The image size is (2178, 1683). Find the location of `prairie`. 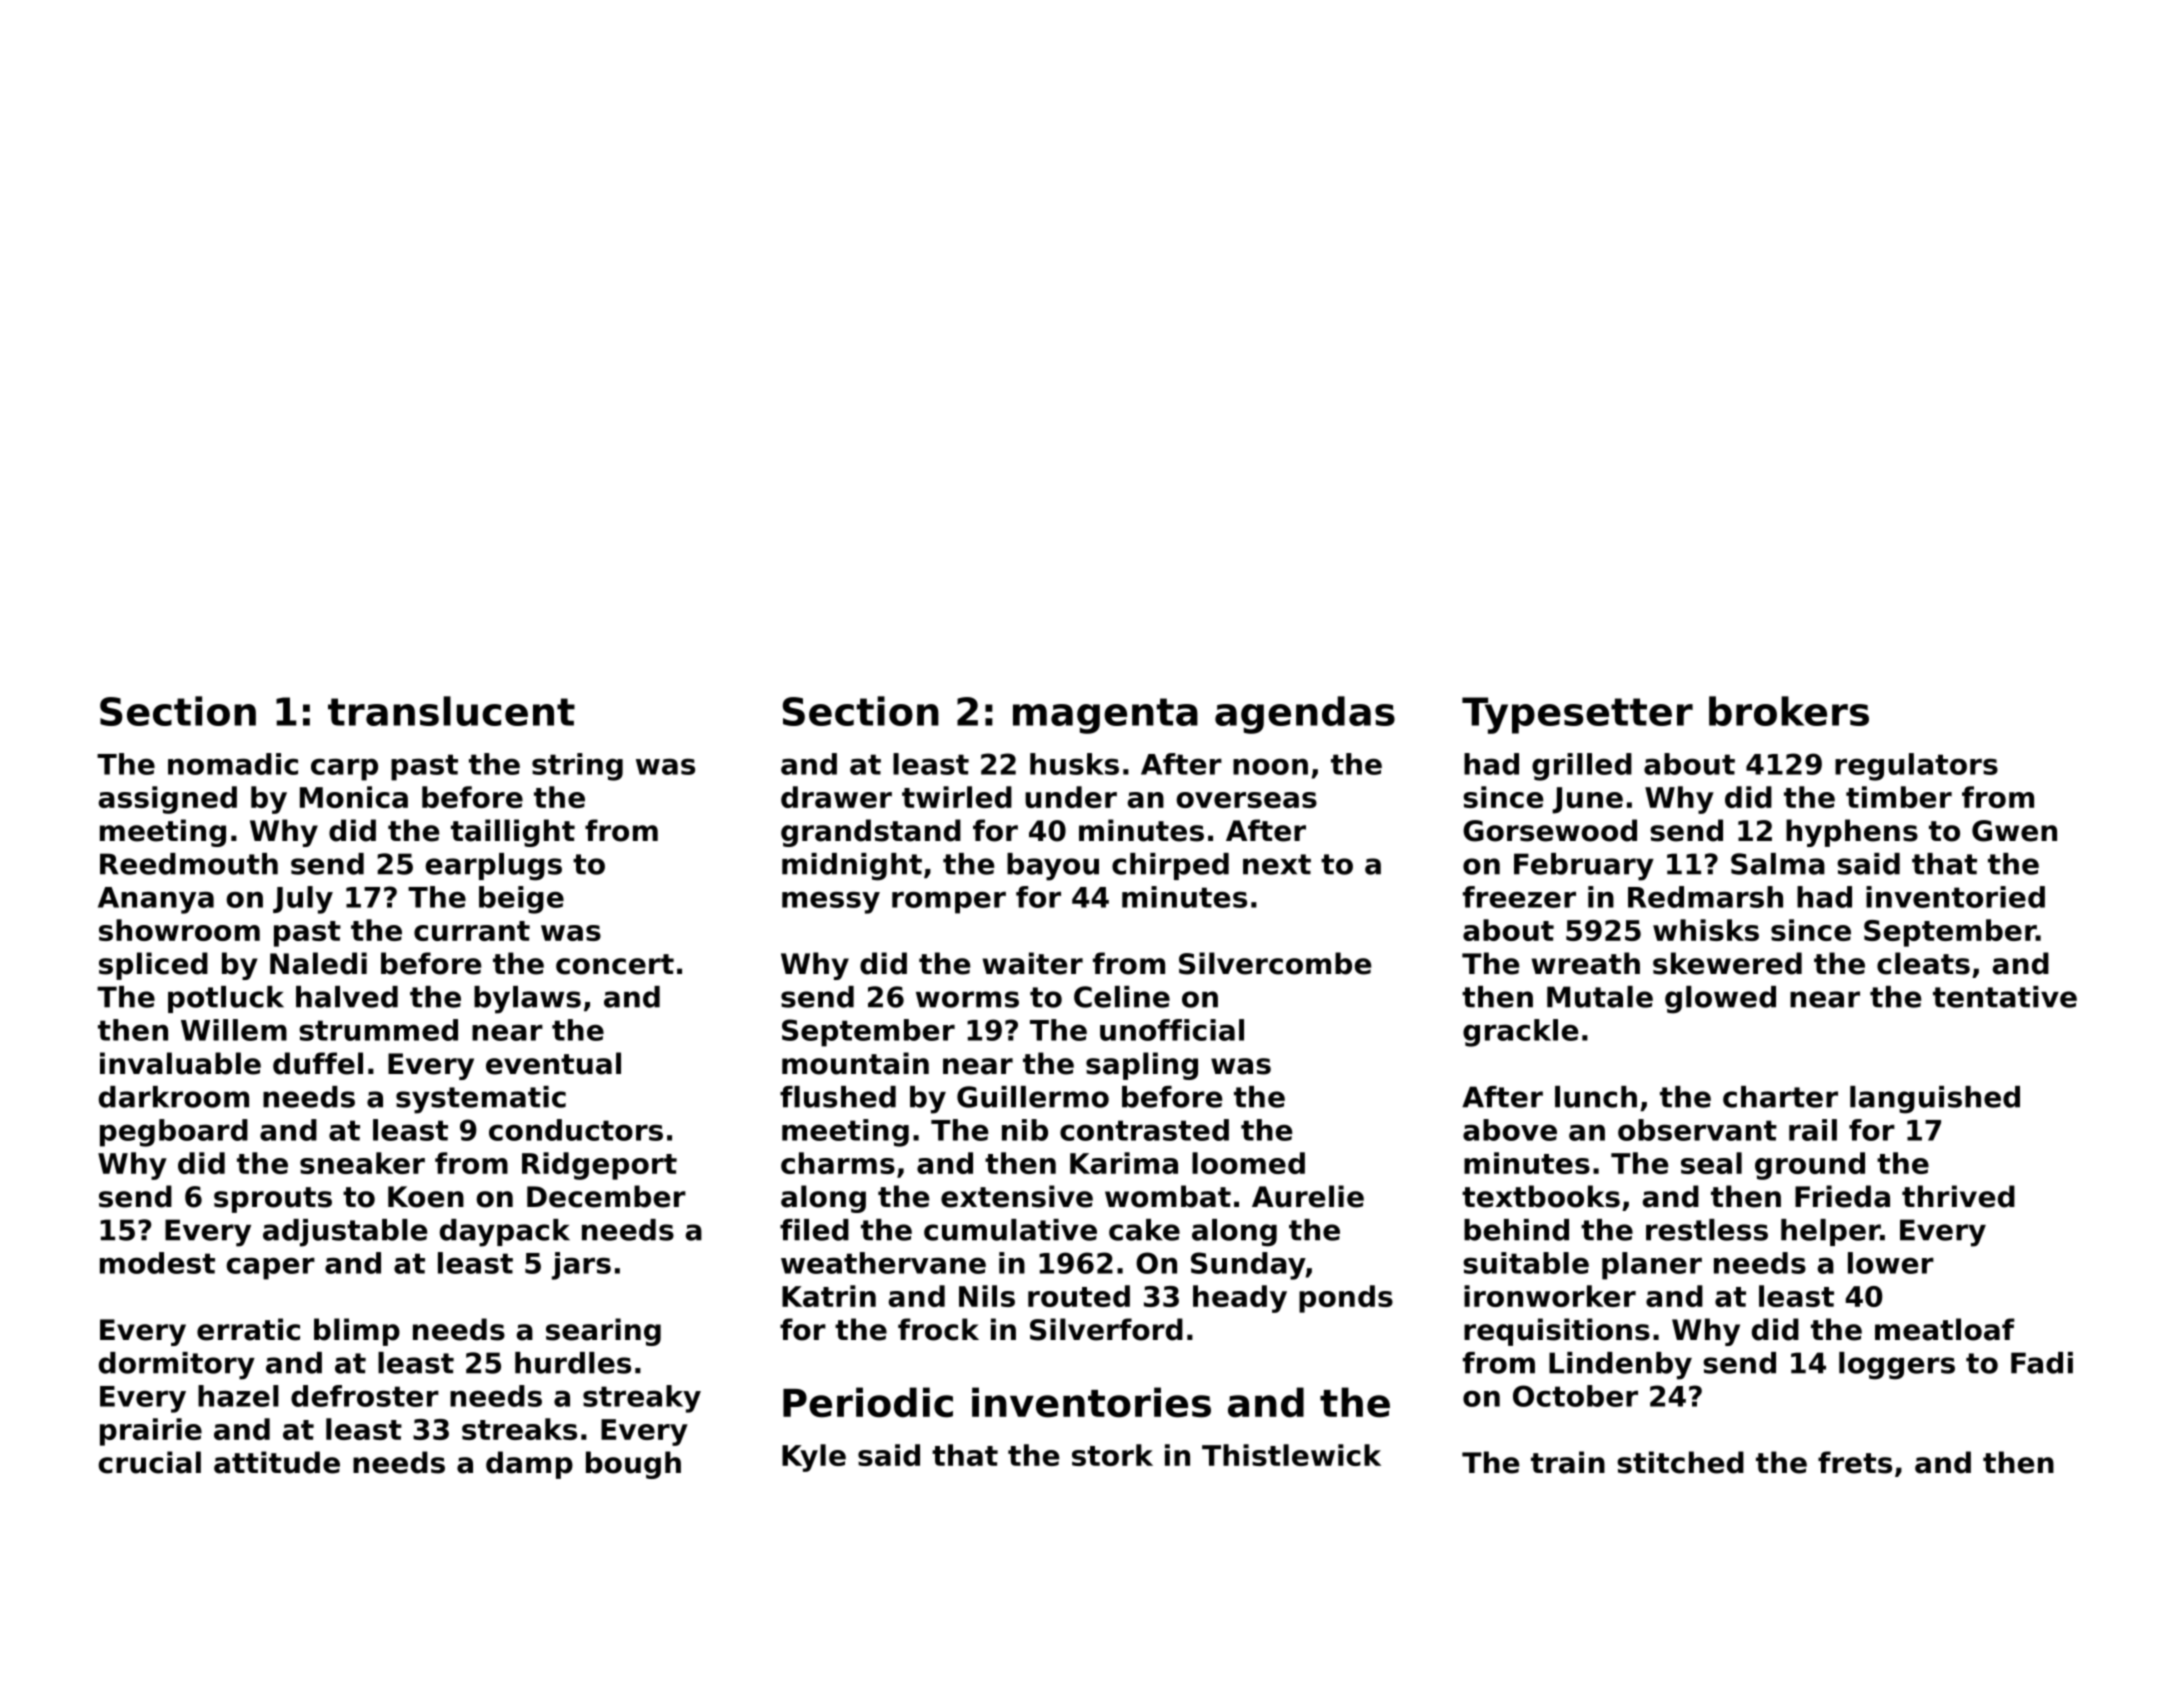

prairie is located at coordinates (151, 1432).
